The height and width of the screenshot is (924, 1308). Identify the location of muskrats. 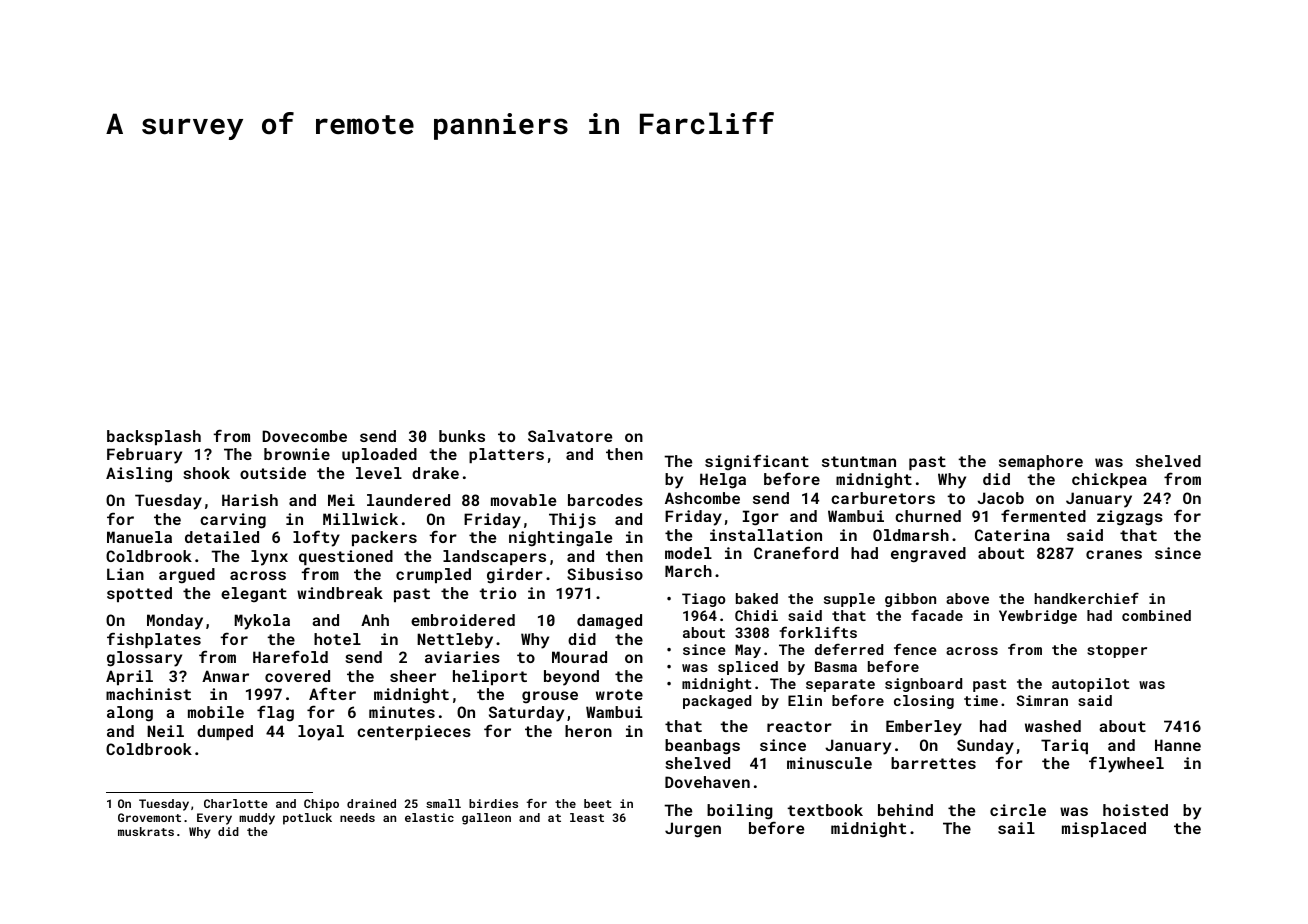
(146, 831).
